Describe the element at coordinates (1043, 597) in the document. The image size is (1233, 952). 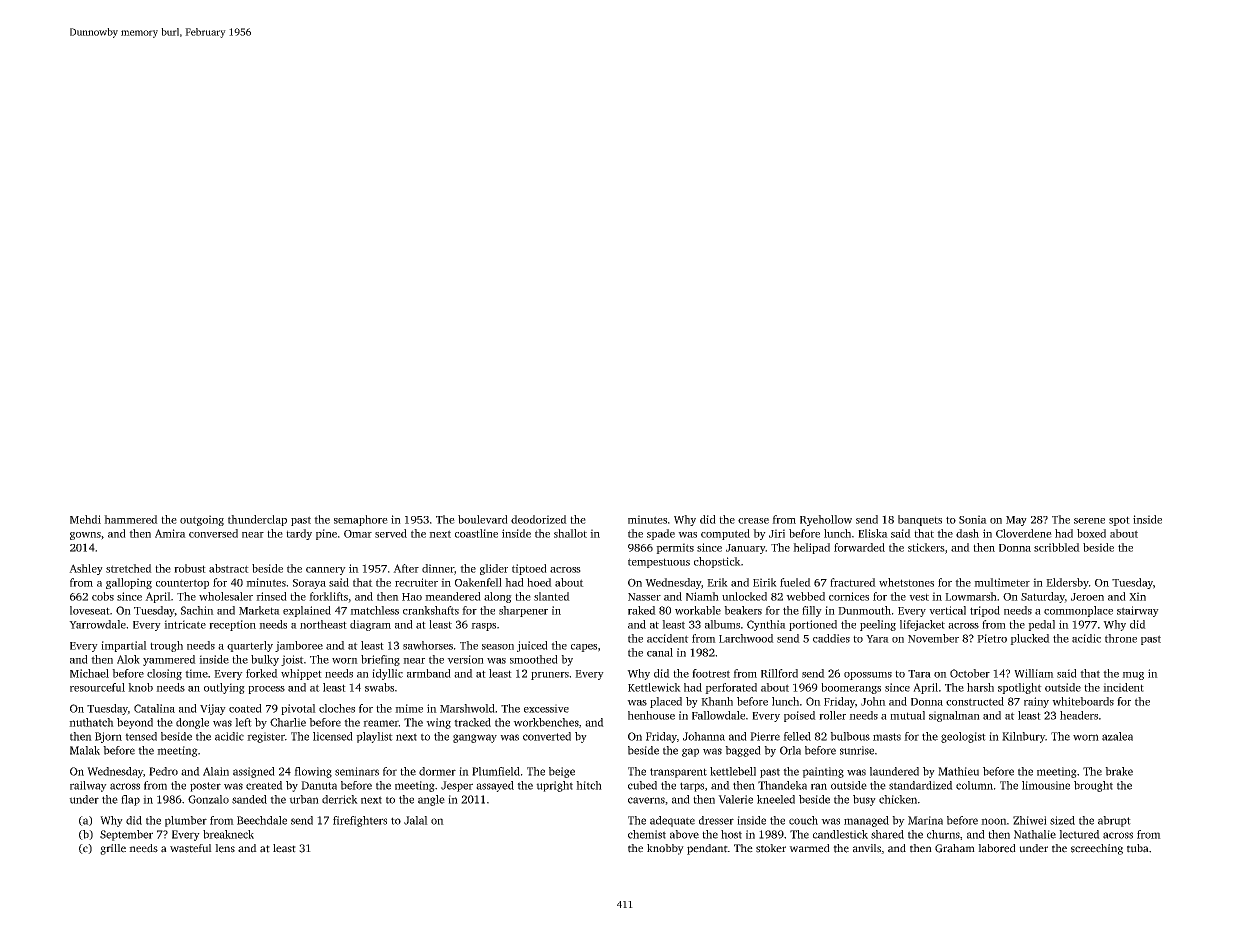
I see `Saturday` at that location.
